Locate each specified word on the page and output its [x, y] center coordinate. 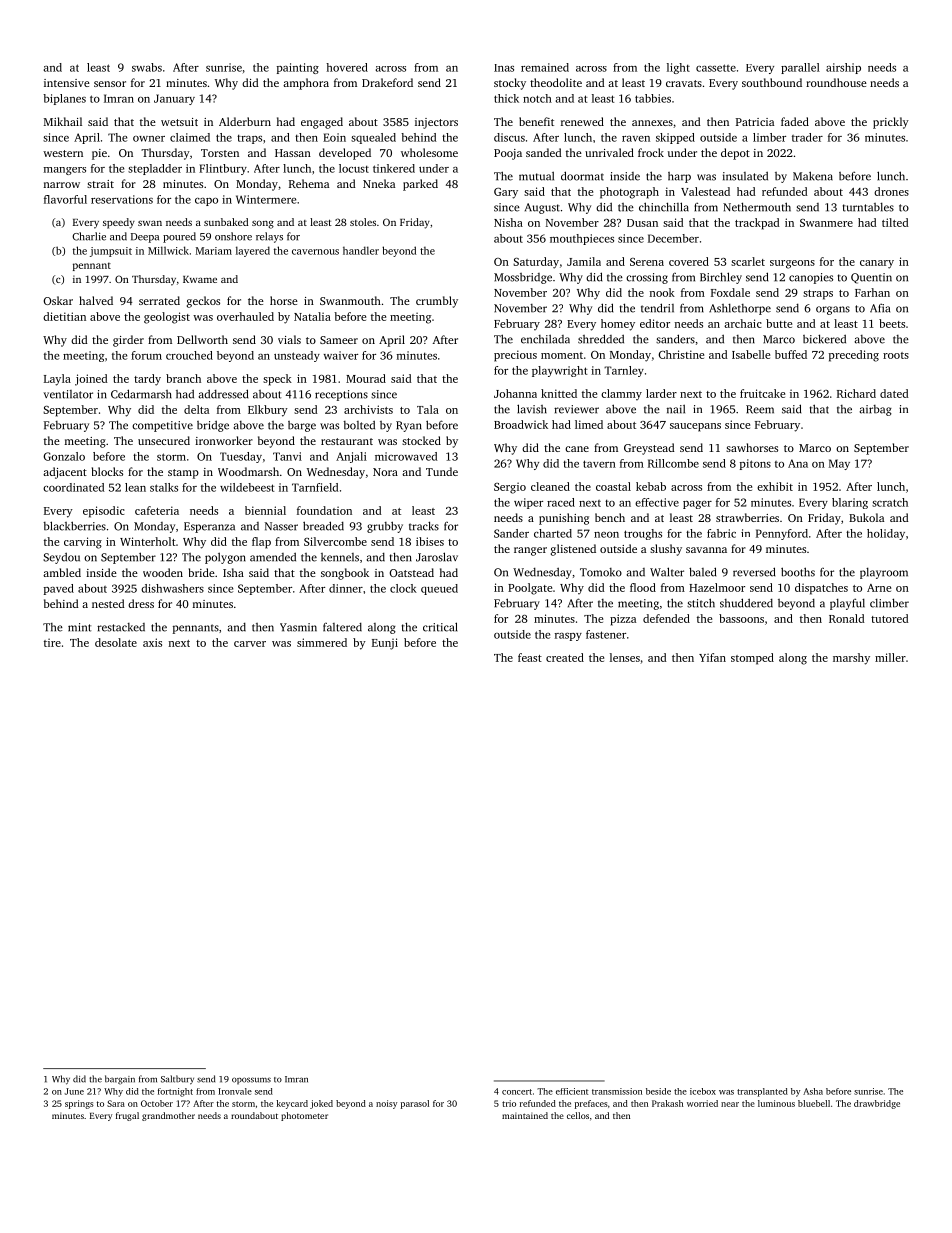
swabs [147, 67]
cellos [578, 1115]
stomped [752, 659]
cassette [716, 68]
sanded [544, 152]
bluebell [814, 1103]
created [565, 657]
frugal [127, 1116]
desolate [116, 642]
